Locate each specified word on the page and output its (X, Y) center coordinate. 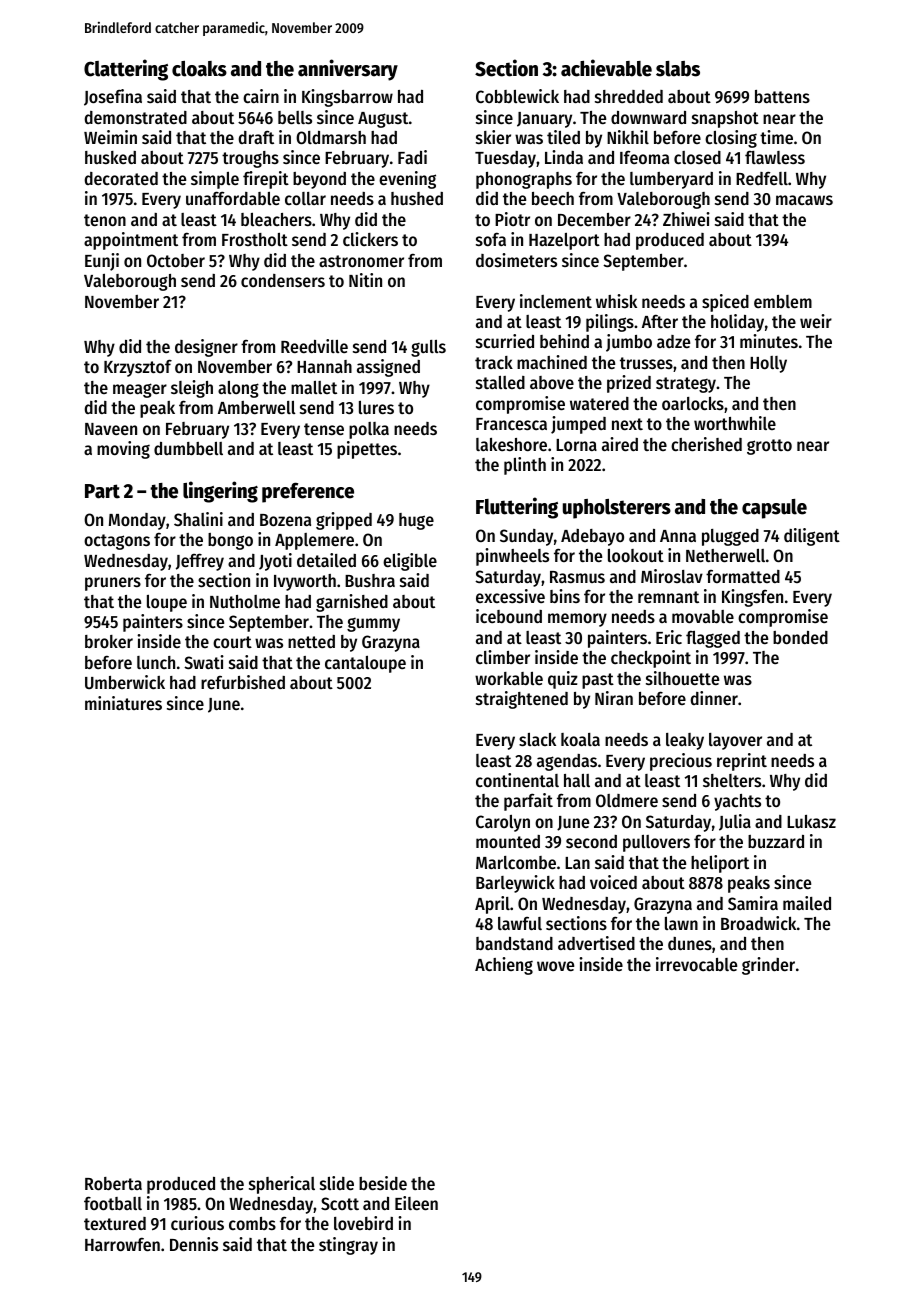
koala (580, 739)
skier (493, 137)
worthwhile (735, 423)
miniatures (123, 703)
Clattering (126, 70)
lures (376, 407)
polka (369, 430)
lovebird (363, 1223)
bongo (230, 541)
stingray (348, 1246)
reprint (742, 762)
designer (206, 348)
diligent (812, 537)
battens (782, 96)
